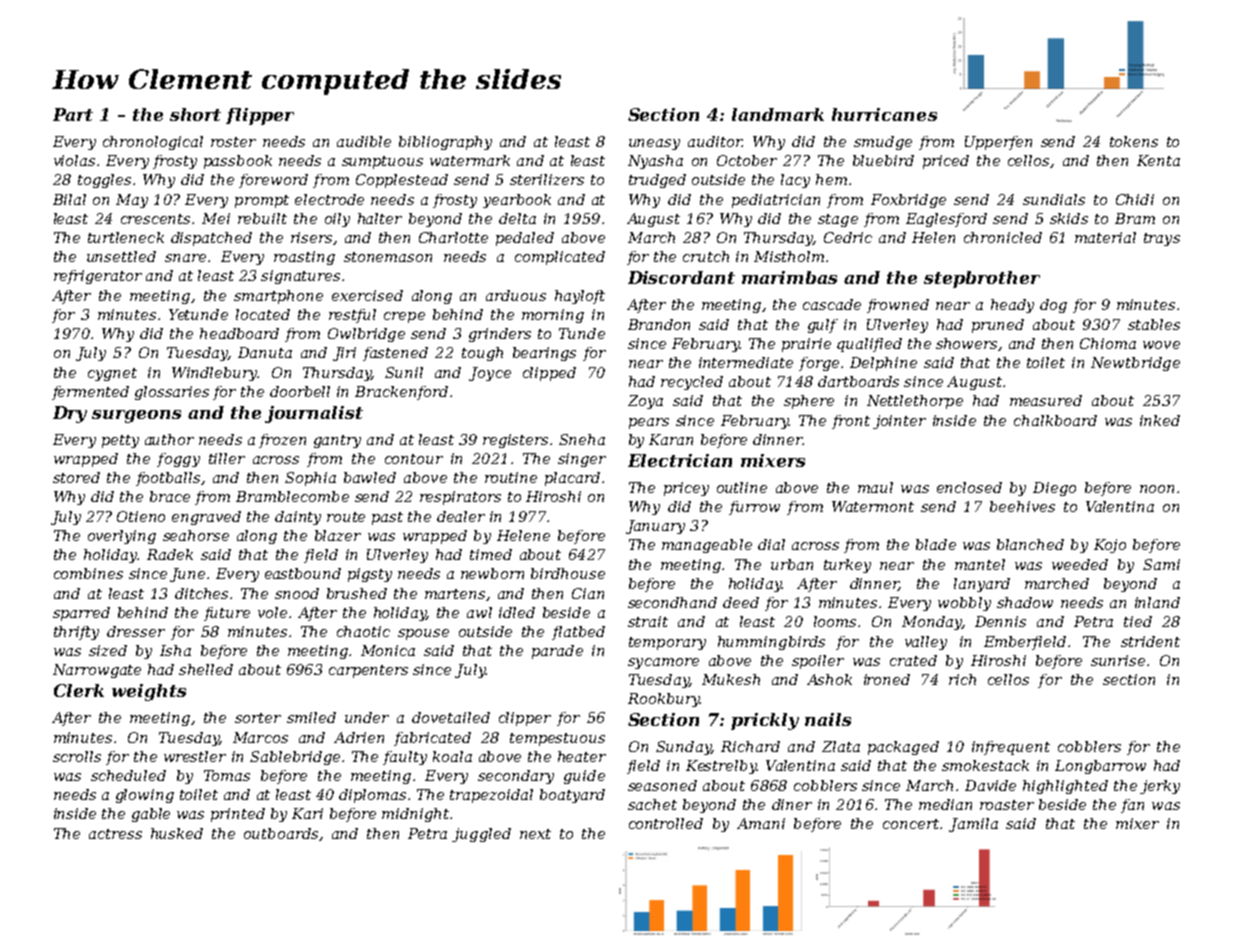 The height and width of the image is (952, 1233). Describe the element at coordinates (69, 199) in the image. I see `Bilal` at that location.
